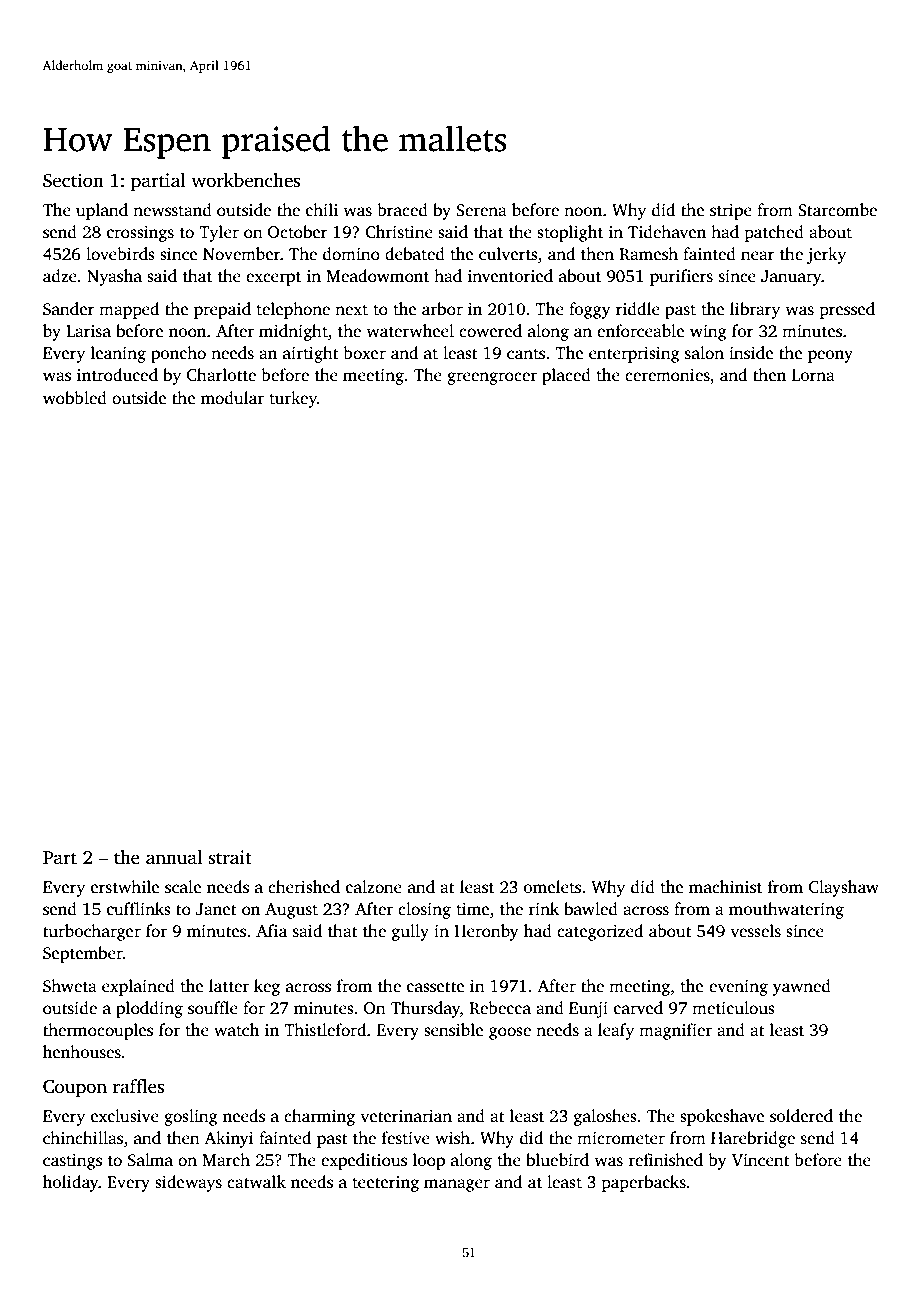  Describe the element at coordinates (174, 857) in the screenshot. I see `annual` at that location.
